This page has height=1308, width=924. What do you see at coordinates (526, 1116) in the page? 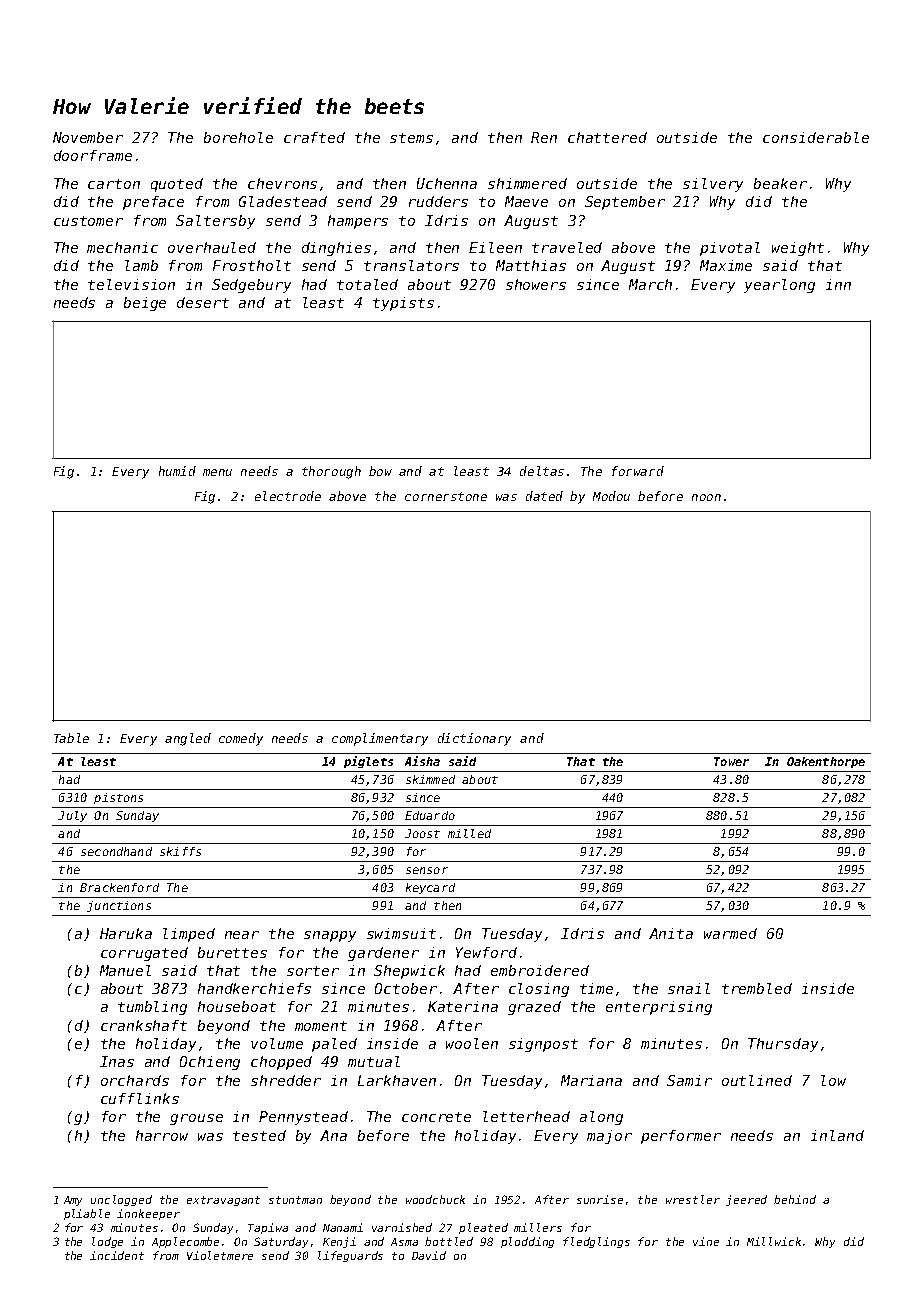
I see `letterhead` at bounding box center [526, 1116].
